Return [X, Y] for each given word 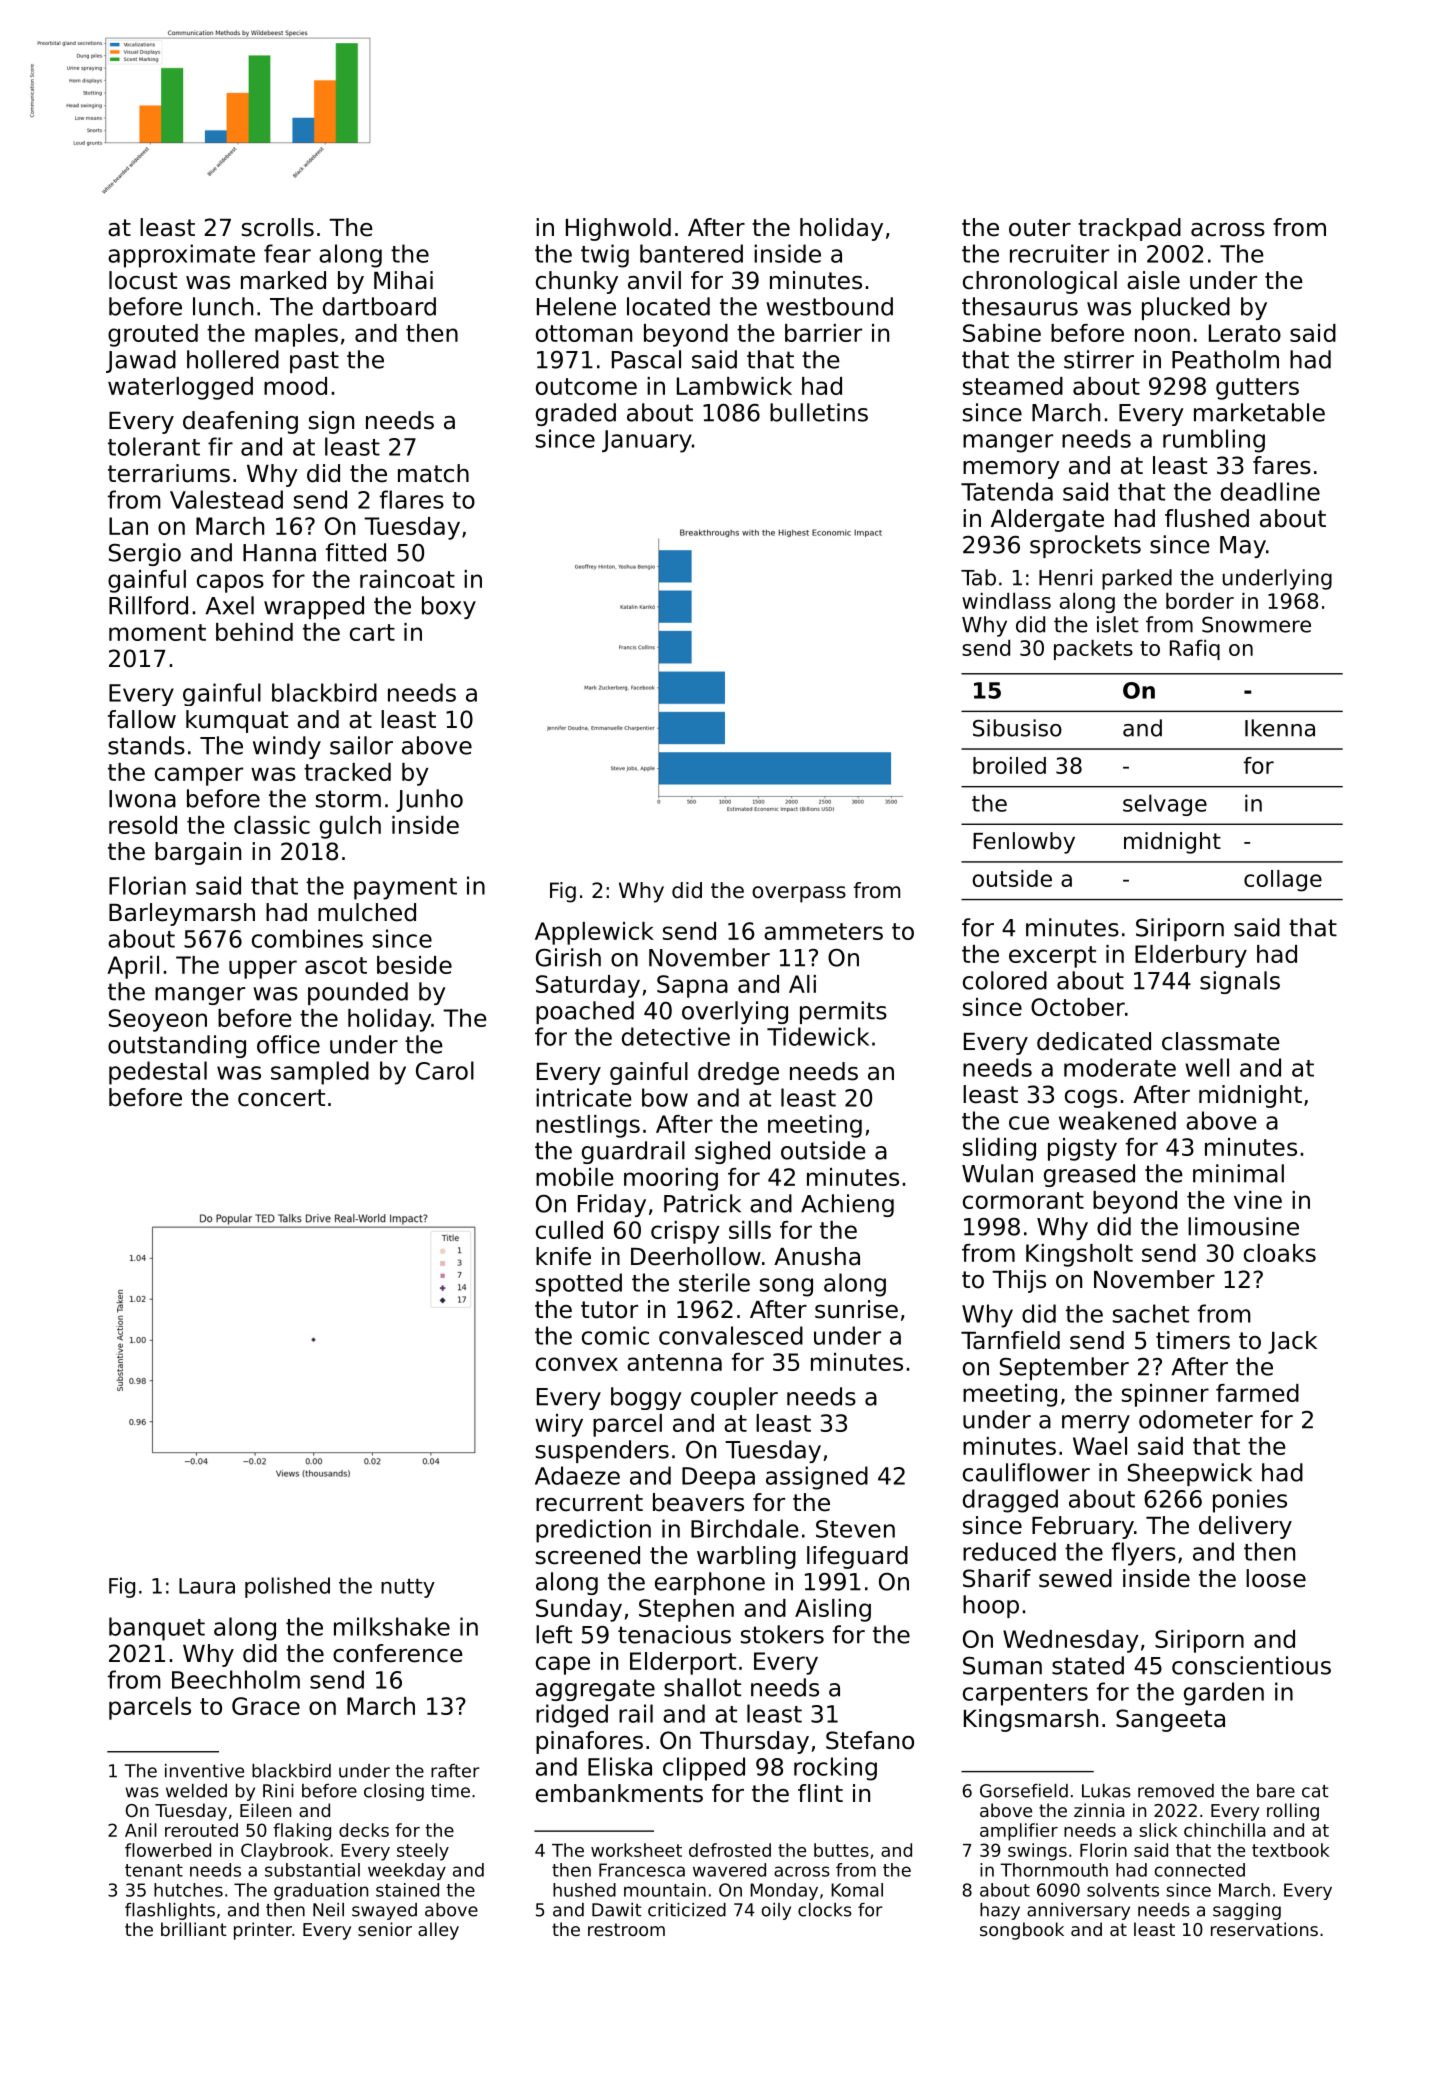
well [1207, 1067]
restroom [626, 1929]
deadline [1270, 491]
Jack [1292, 1342]
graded [576, 414]
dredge [738, 1073]
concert [281, 1098]
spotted [579, 1285]
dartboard [379, 306]
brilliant [194, 1929]
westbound [829, 306]
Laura [207, 1586]
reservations [1264, 1929]
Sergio [145, 554]
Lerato [1245, 333]
